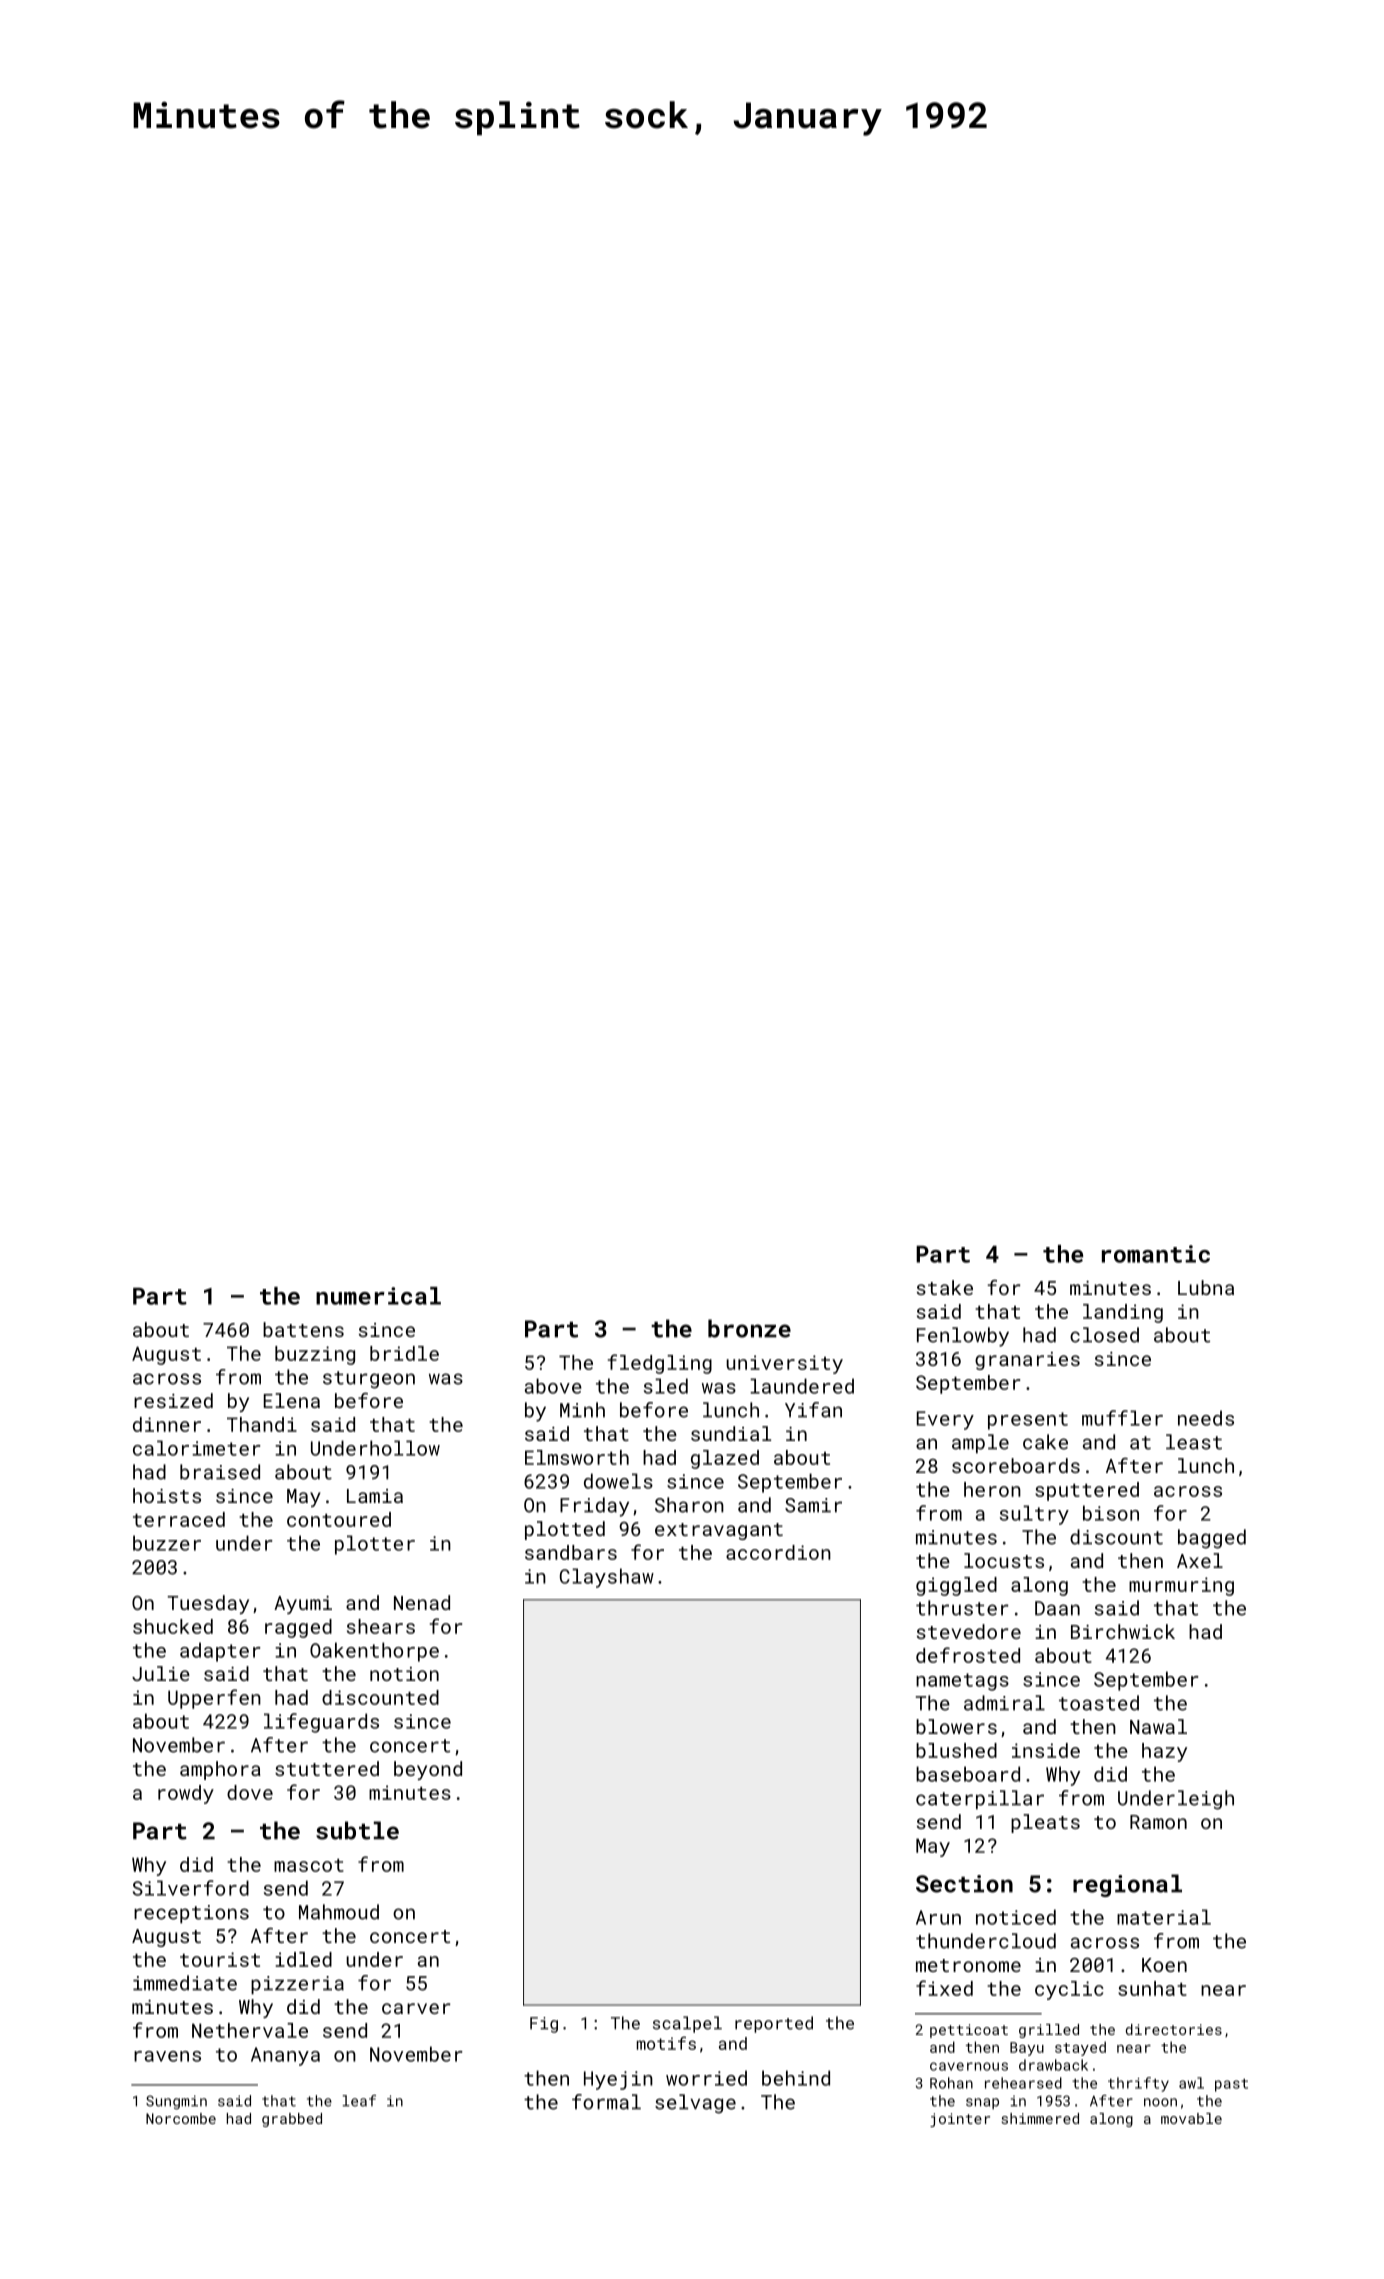 The height and width of the screenshot is (2279, 1384). I want to click on grabbed, so click(292, 2120).
